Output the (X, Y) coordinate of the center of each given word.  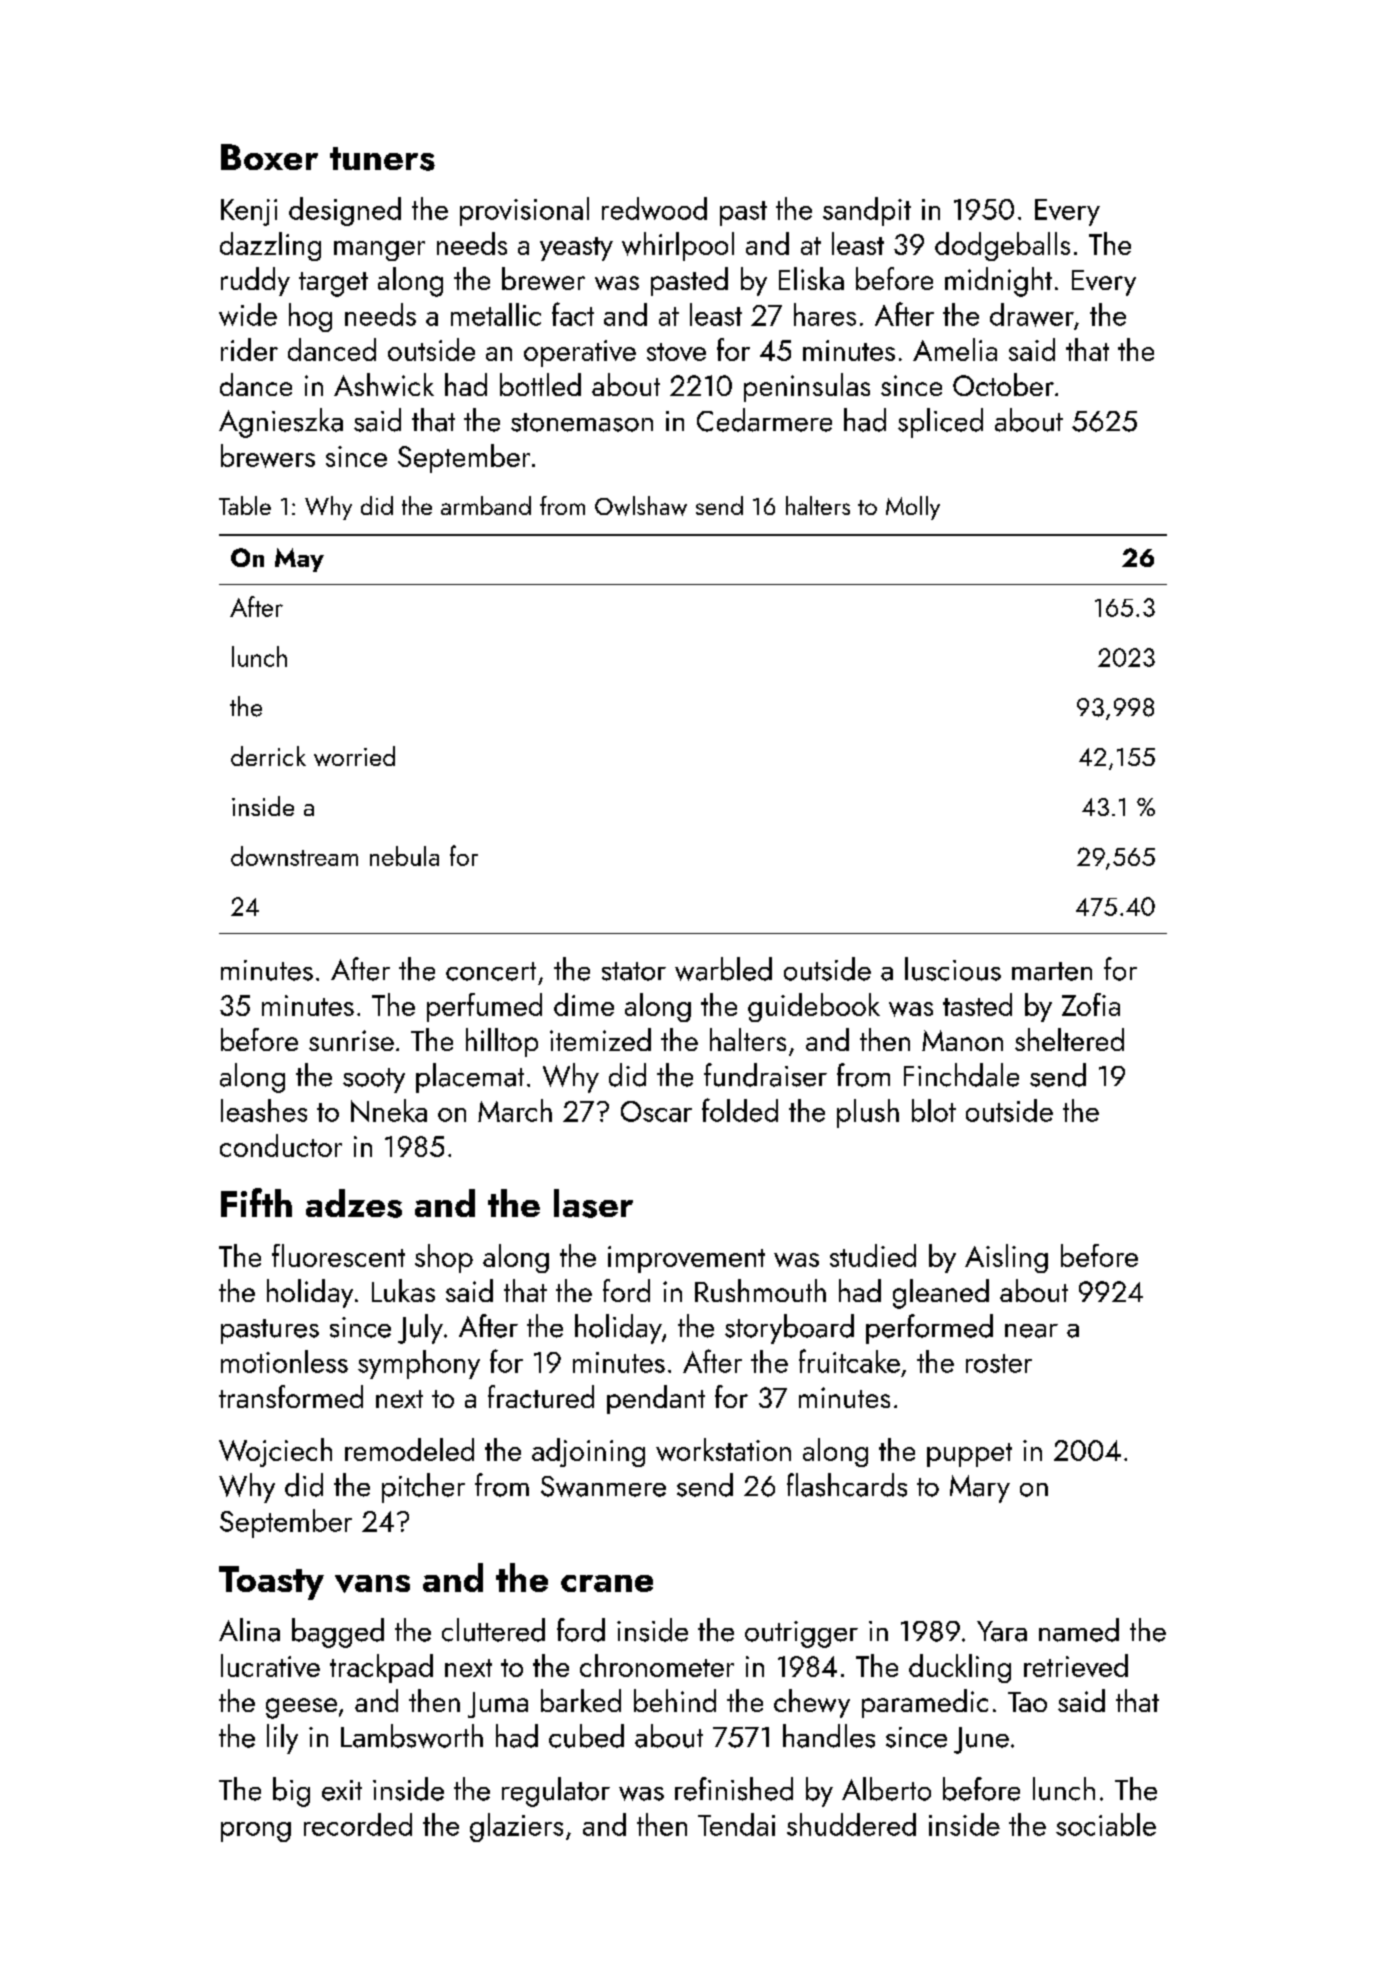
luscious (953, 969)
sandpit (867, 211)
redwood (654, 208)
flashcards (847, 1485)
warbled (723, 969)
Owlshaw (641, 506)
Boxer (269, 157)
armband (486, 505)
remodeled (409, 1449)
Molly (913, 508)
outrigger (801, 1634)
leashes (264, 1110)
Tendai (736, 1824)
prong (256, 1832)
